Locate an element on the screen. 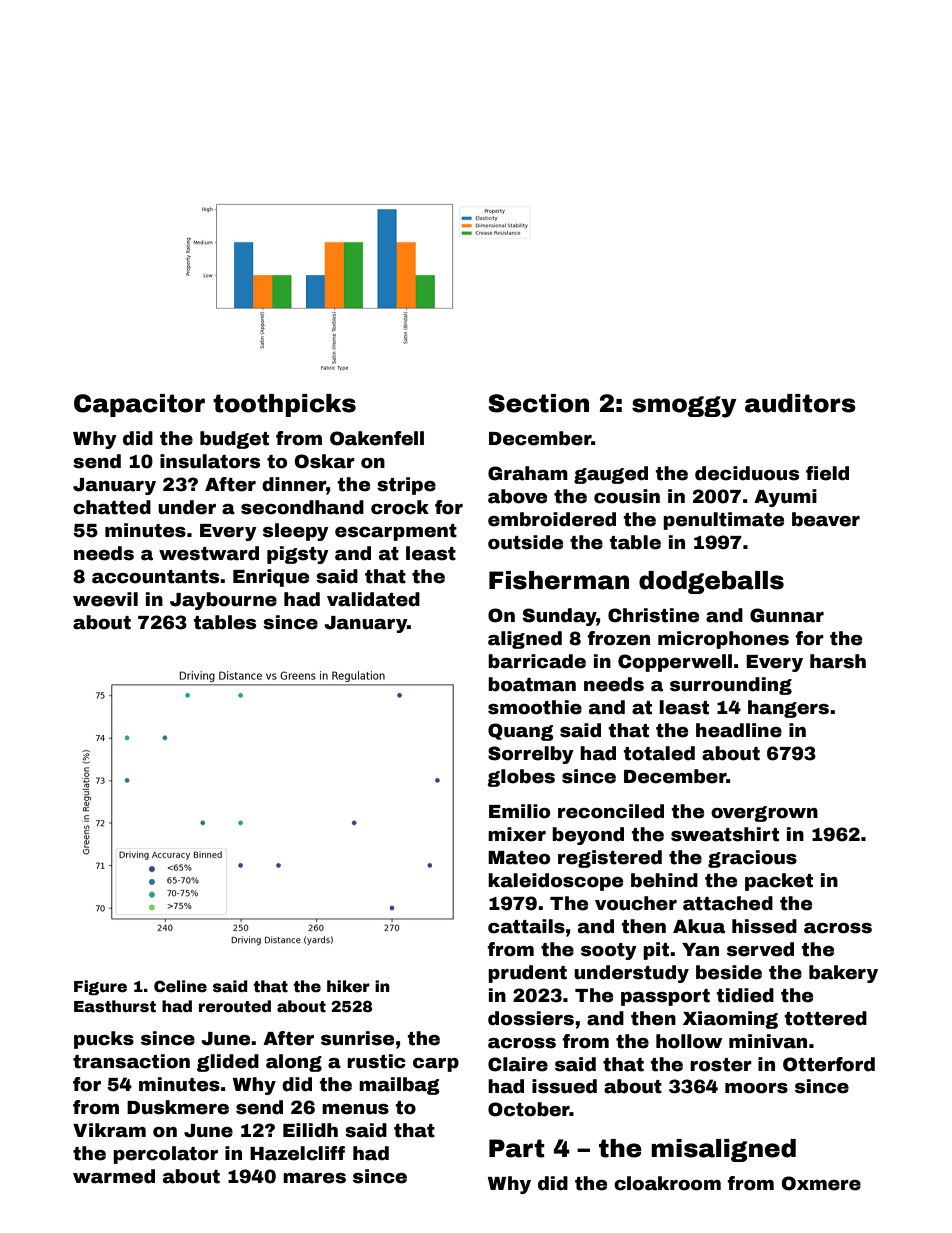 The image size is (952, 1233). auditors is located at coordinates (800, 403).
